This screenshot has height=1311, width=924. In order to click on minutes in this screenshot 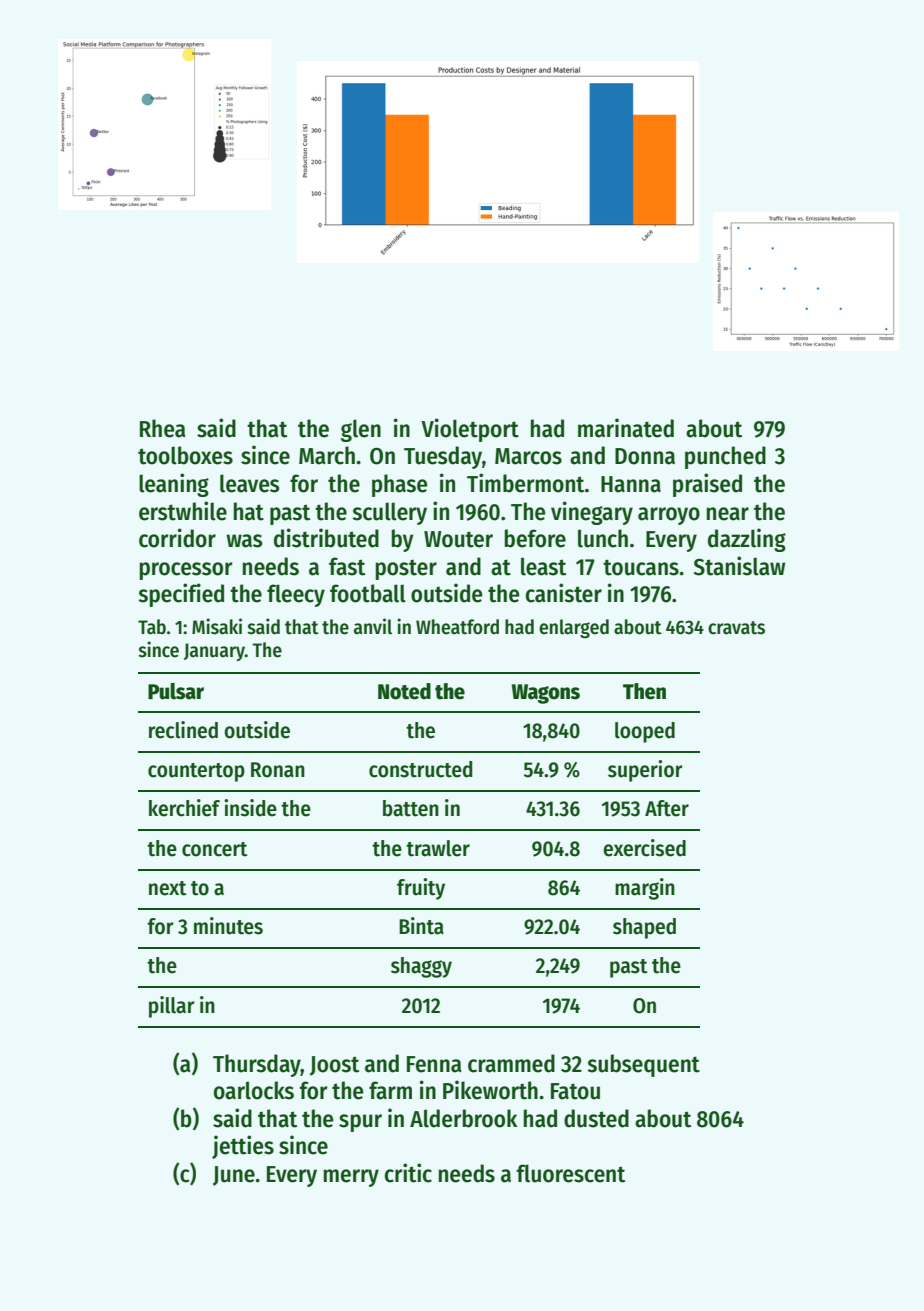, I will do `click(228, 926)`.
